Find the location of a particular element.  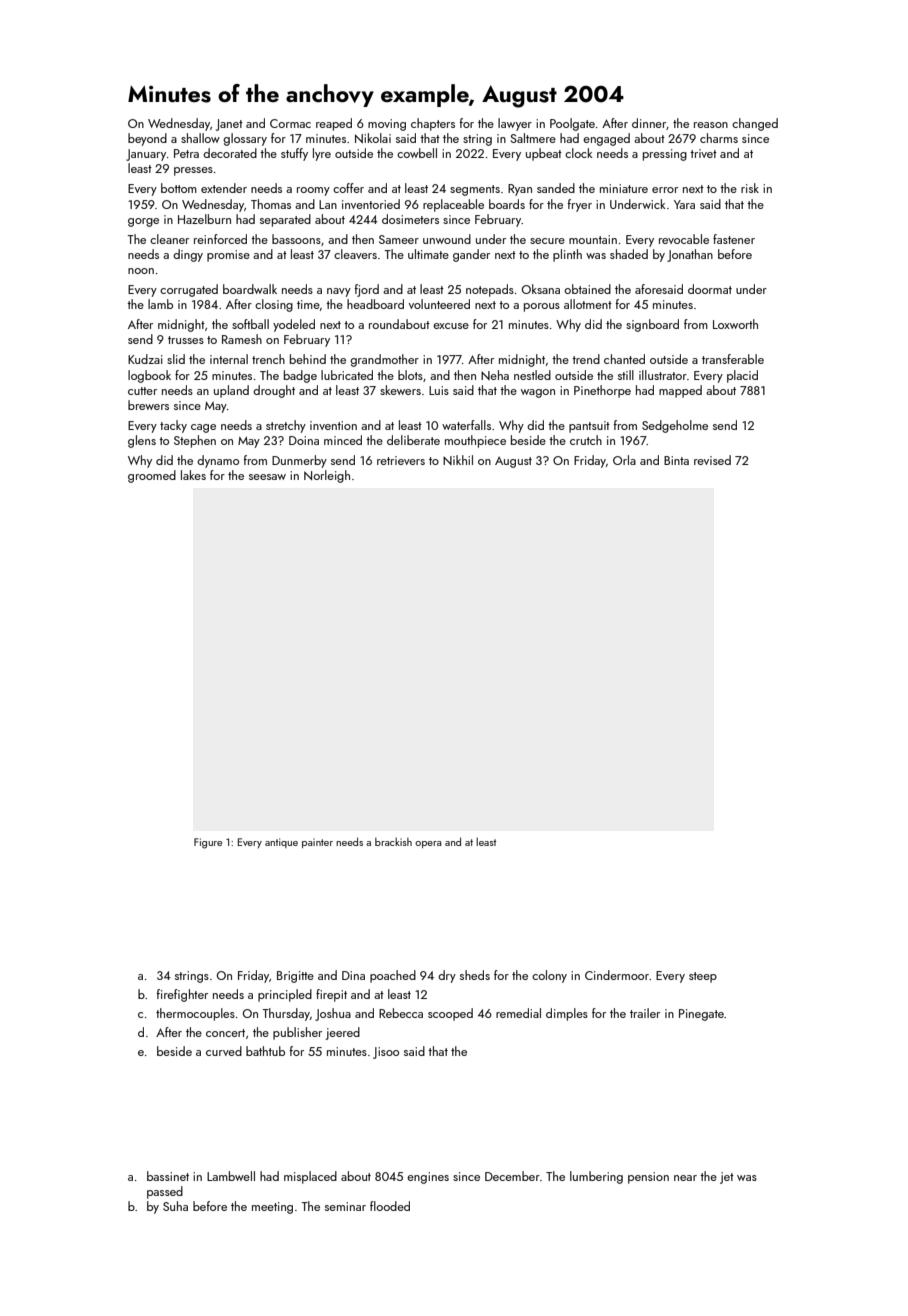

segments is located at coordinates (475, 190).
